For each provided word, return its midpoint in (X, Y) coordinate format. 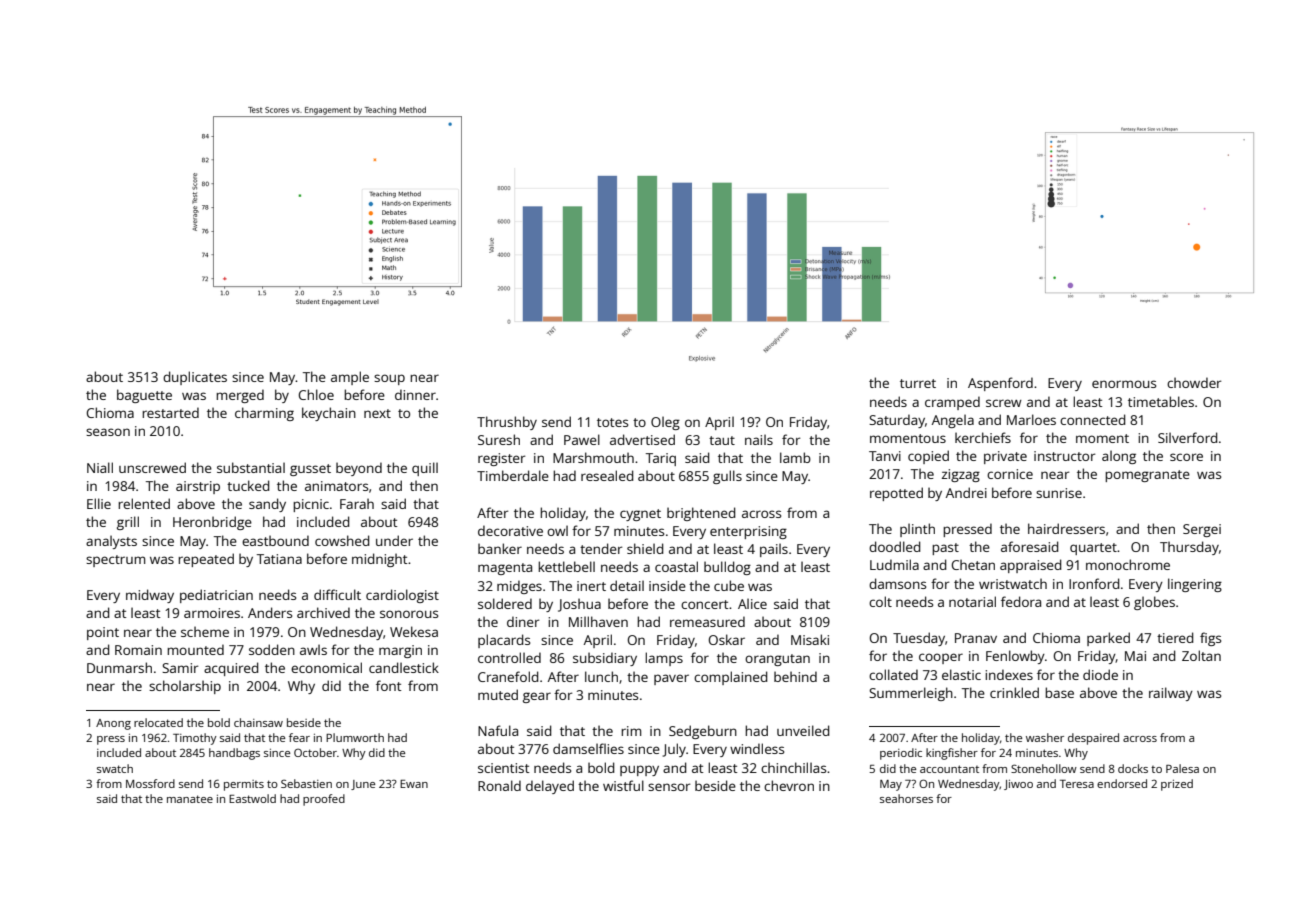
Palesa (1182, 768)
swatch (115, 768)
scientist (504, 768)
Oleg (665, 423)
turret (918, 383)
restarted (170, 412)
